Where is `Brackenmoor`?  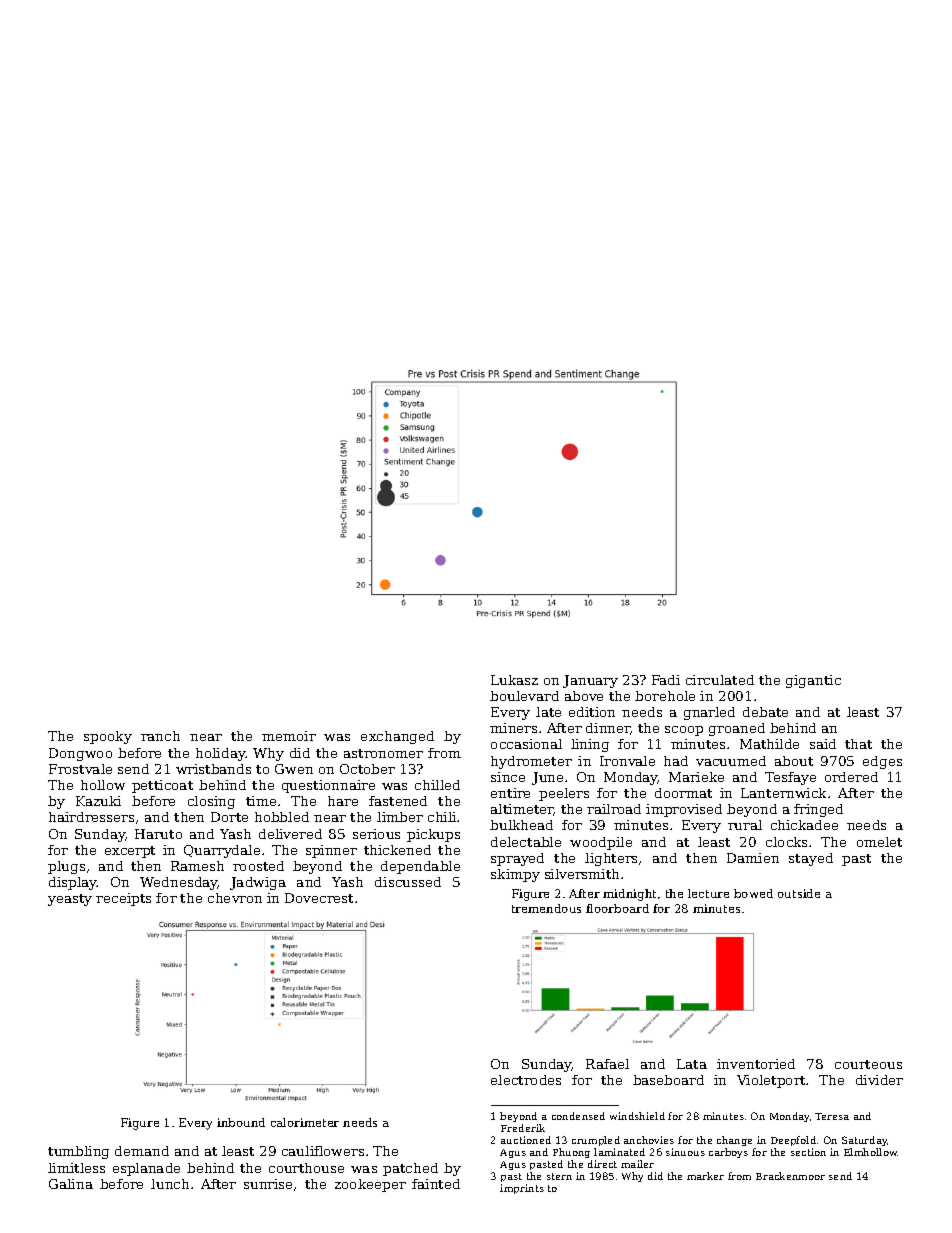
Brackenmoor is located at coordinates (790, 1176).
